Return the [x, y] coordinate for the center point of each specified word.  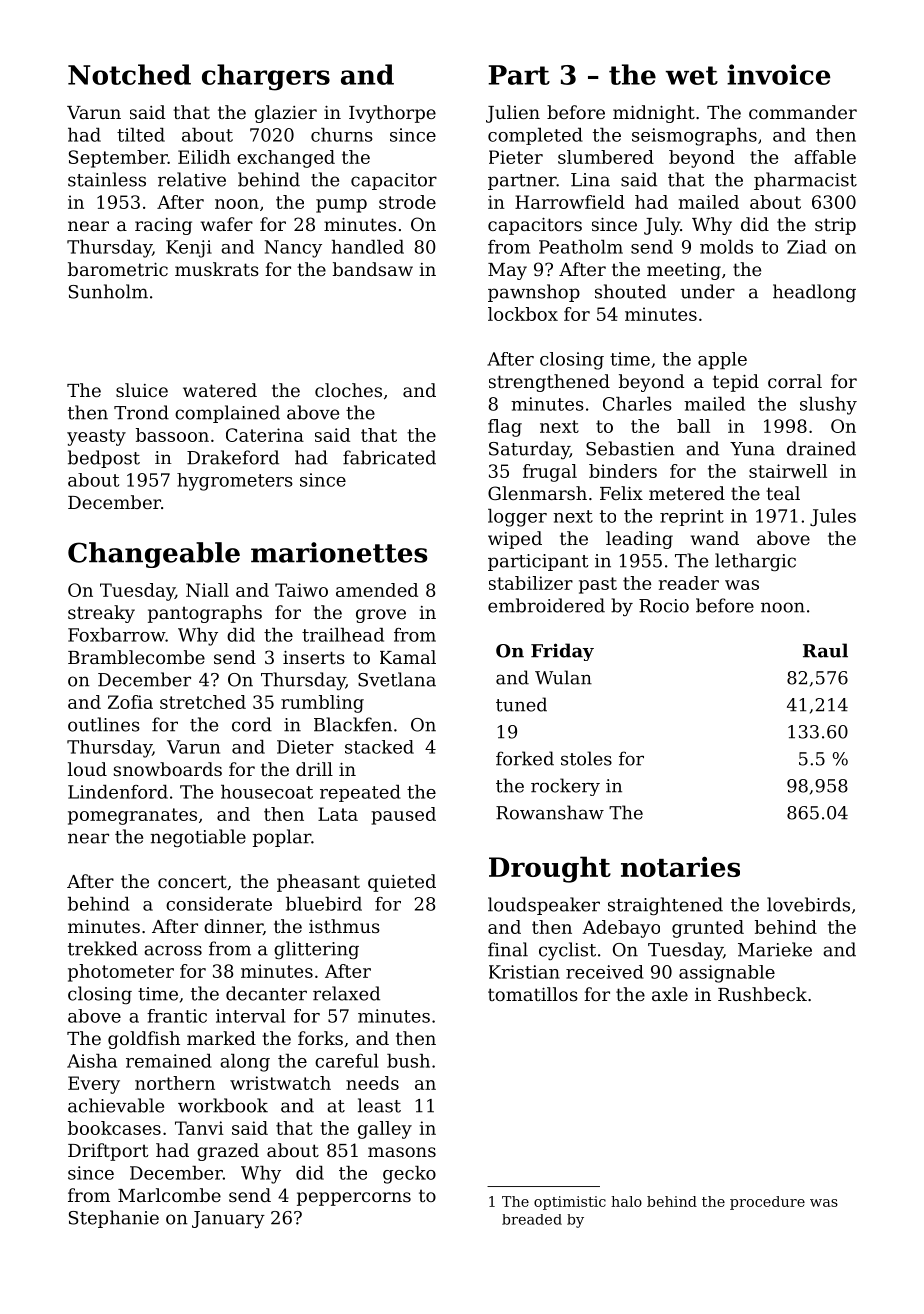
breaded [532, 1219]
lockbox [523, 314]
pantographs [205, 614]
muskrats [217, 269]
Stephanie [114, 1219]
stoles [586, 758]
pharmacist [805, 181]
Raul [825, 650]
